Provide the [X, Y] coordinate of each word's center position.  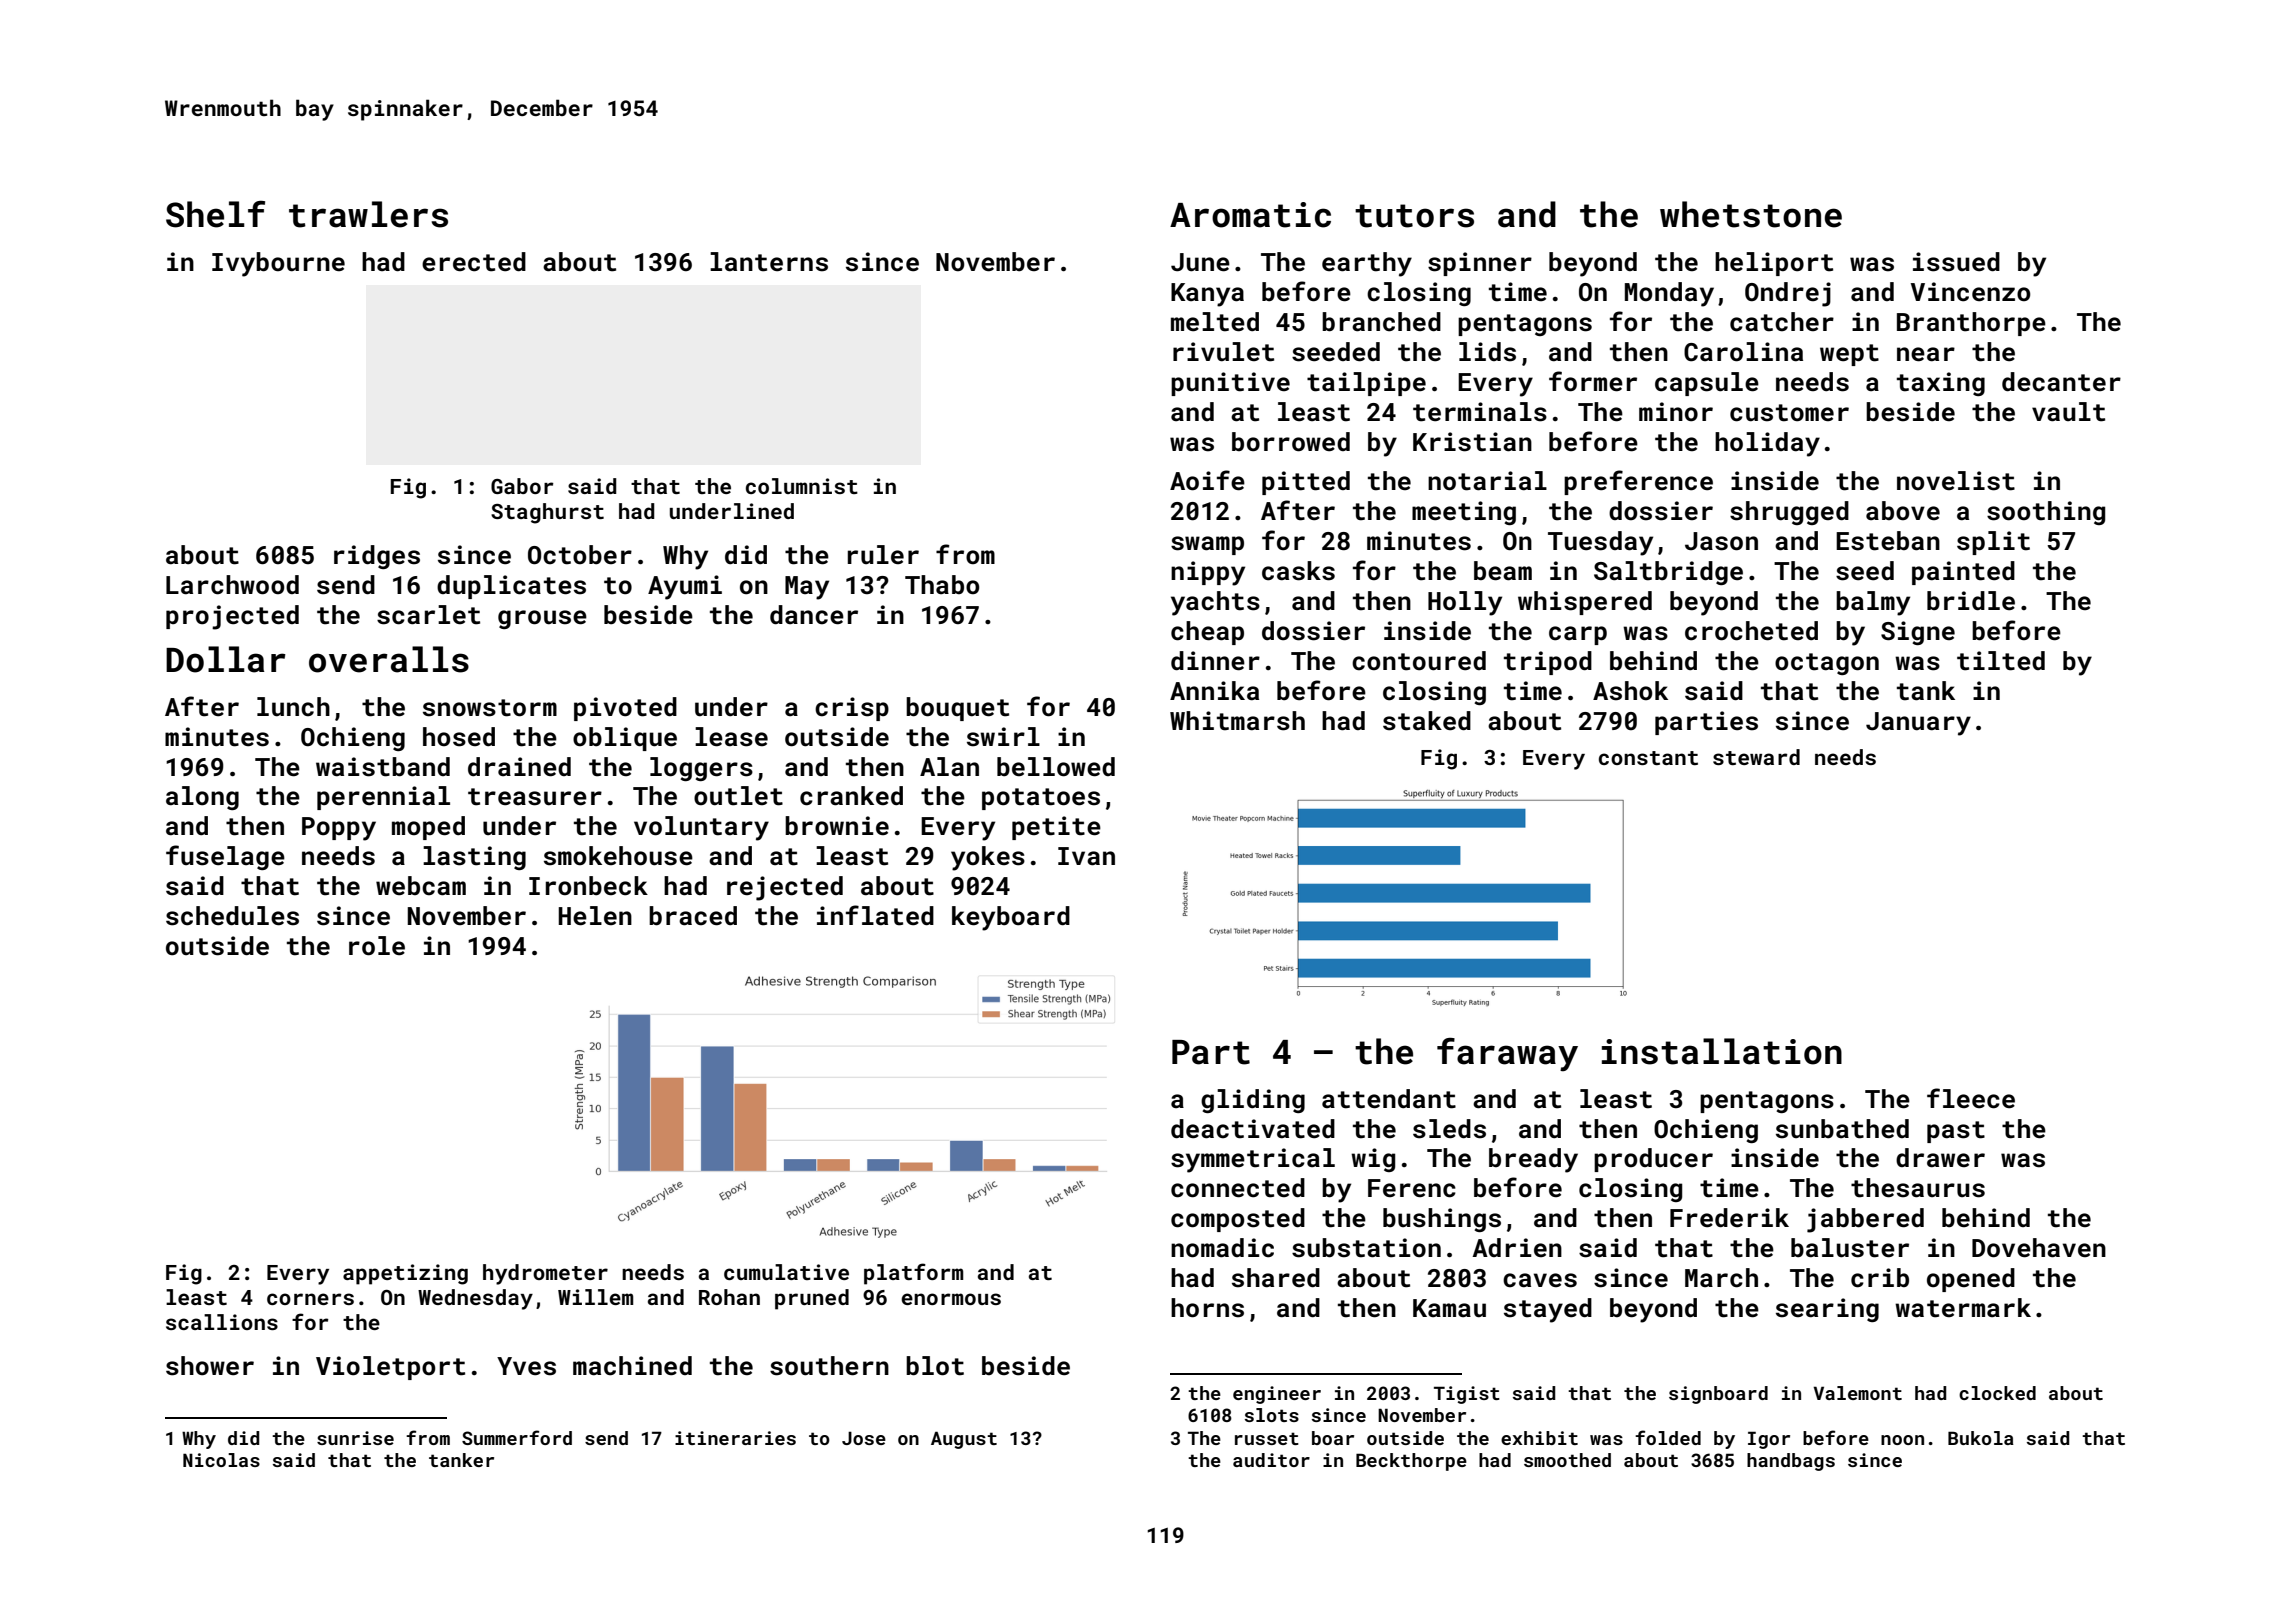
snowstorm [490, 708]
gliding [1253, 1101]
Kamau [1449, 1308]
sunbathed [1842, 1129]
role [377, 946]
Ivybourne [278, 264]
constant [1648, 758]
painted [1963, 573]
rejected [785, 888]
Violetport [390, 1368]
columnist [802, 486]
